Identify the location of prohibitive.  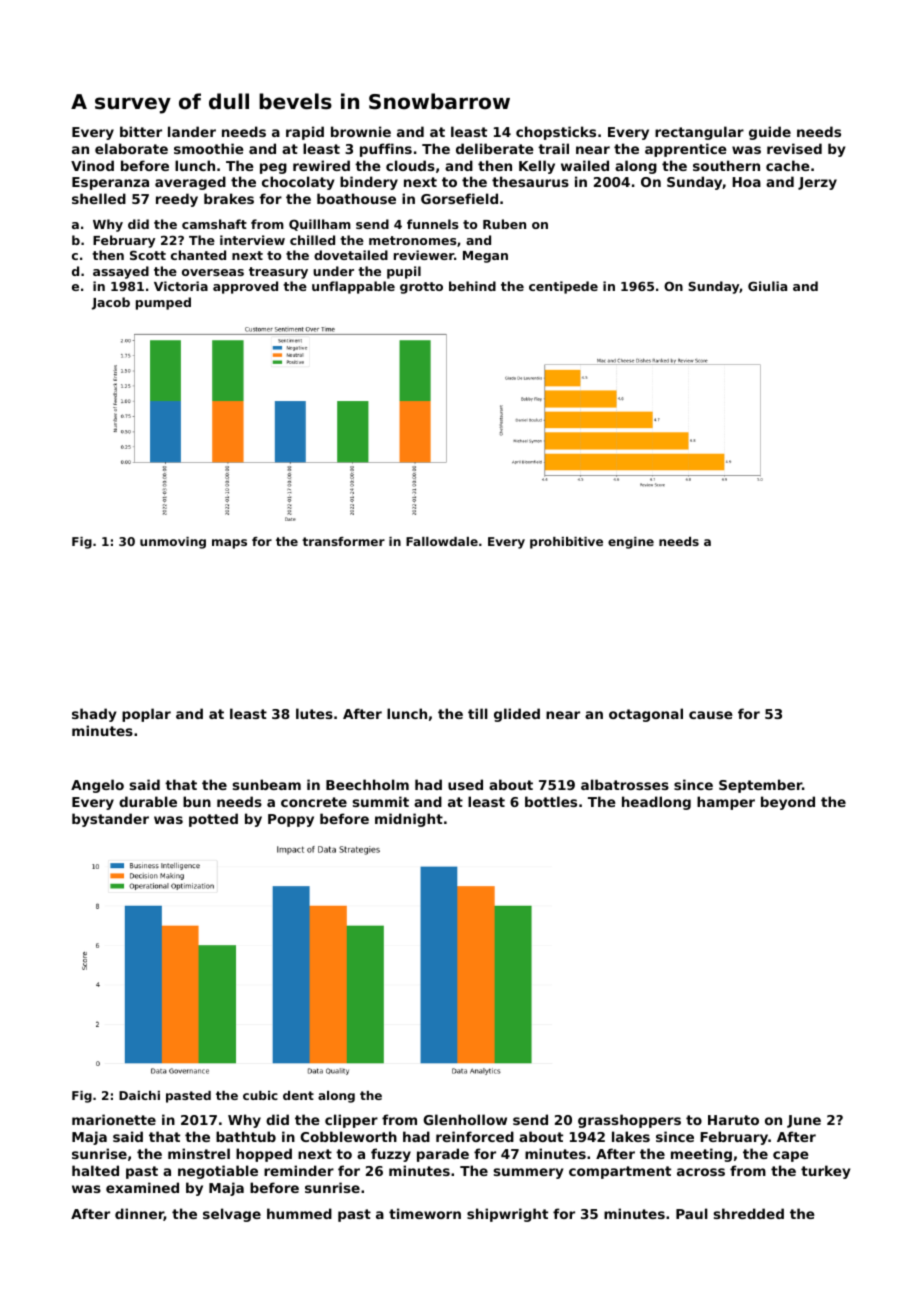
(566, 543).
